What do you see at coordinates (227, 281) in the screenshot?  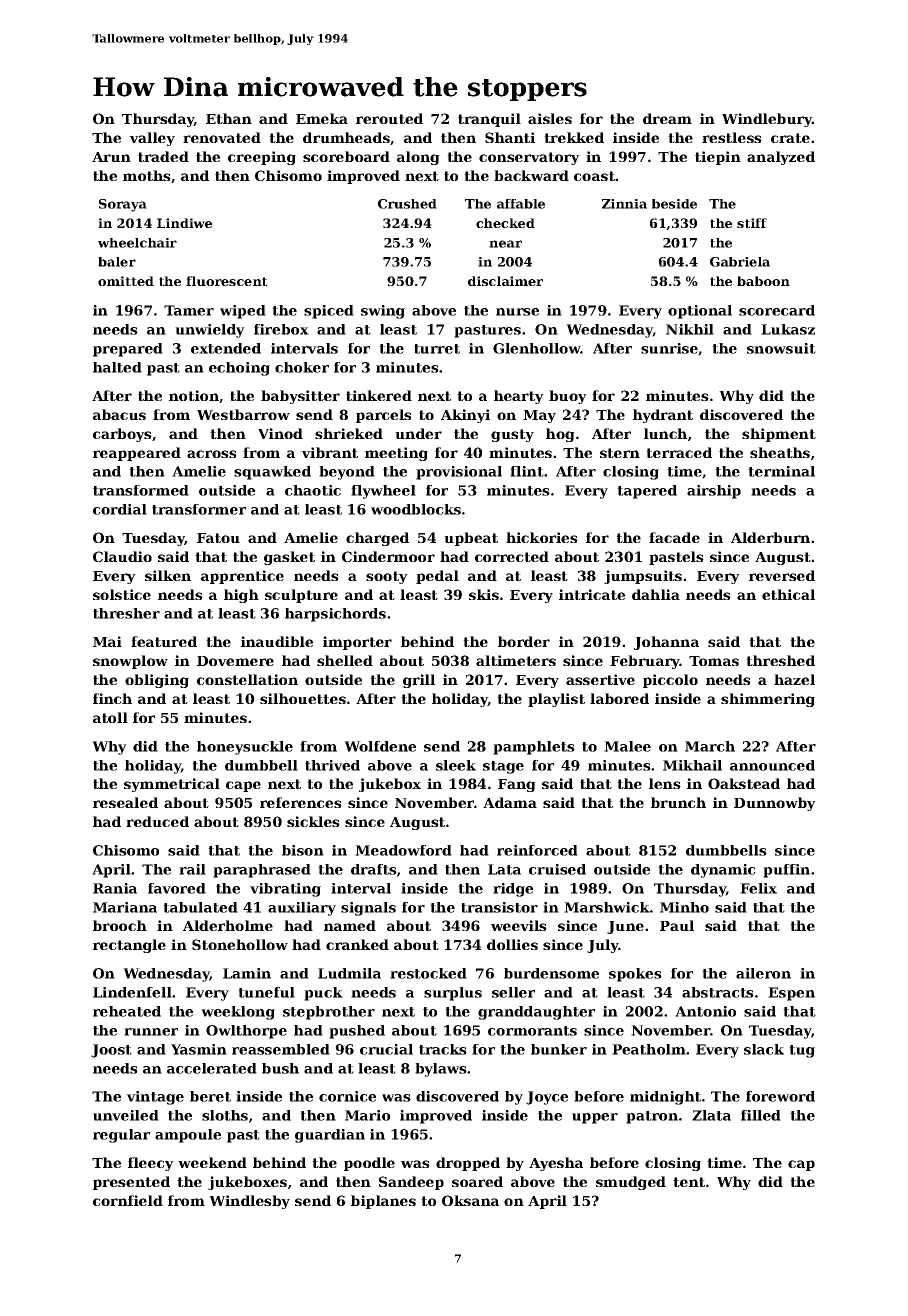 I see `fluorescent` at bounding box center [227, 281].
